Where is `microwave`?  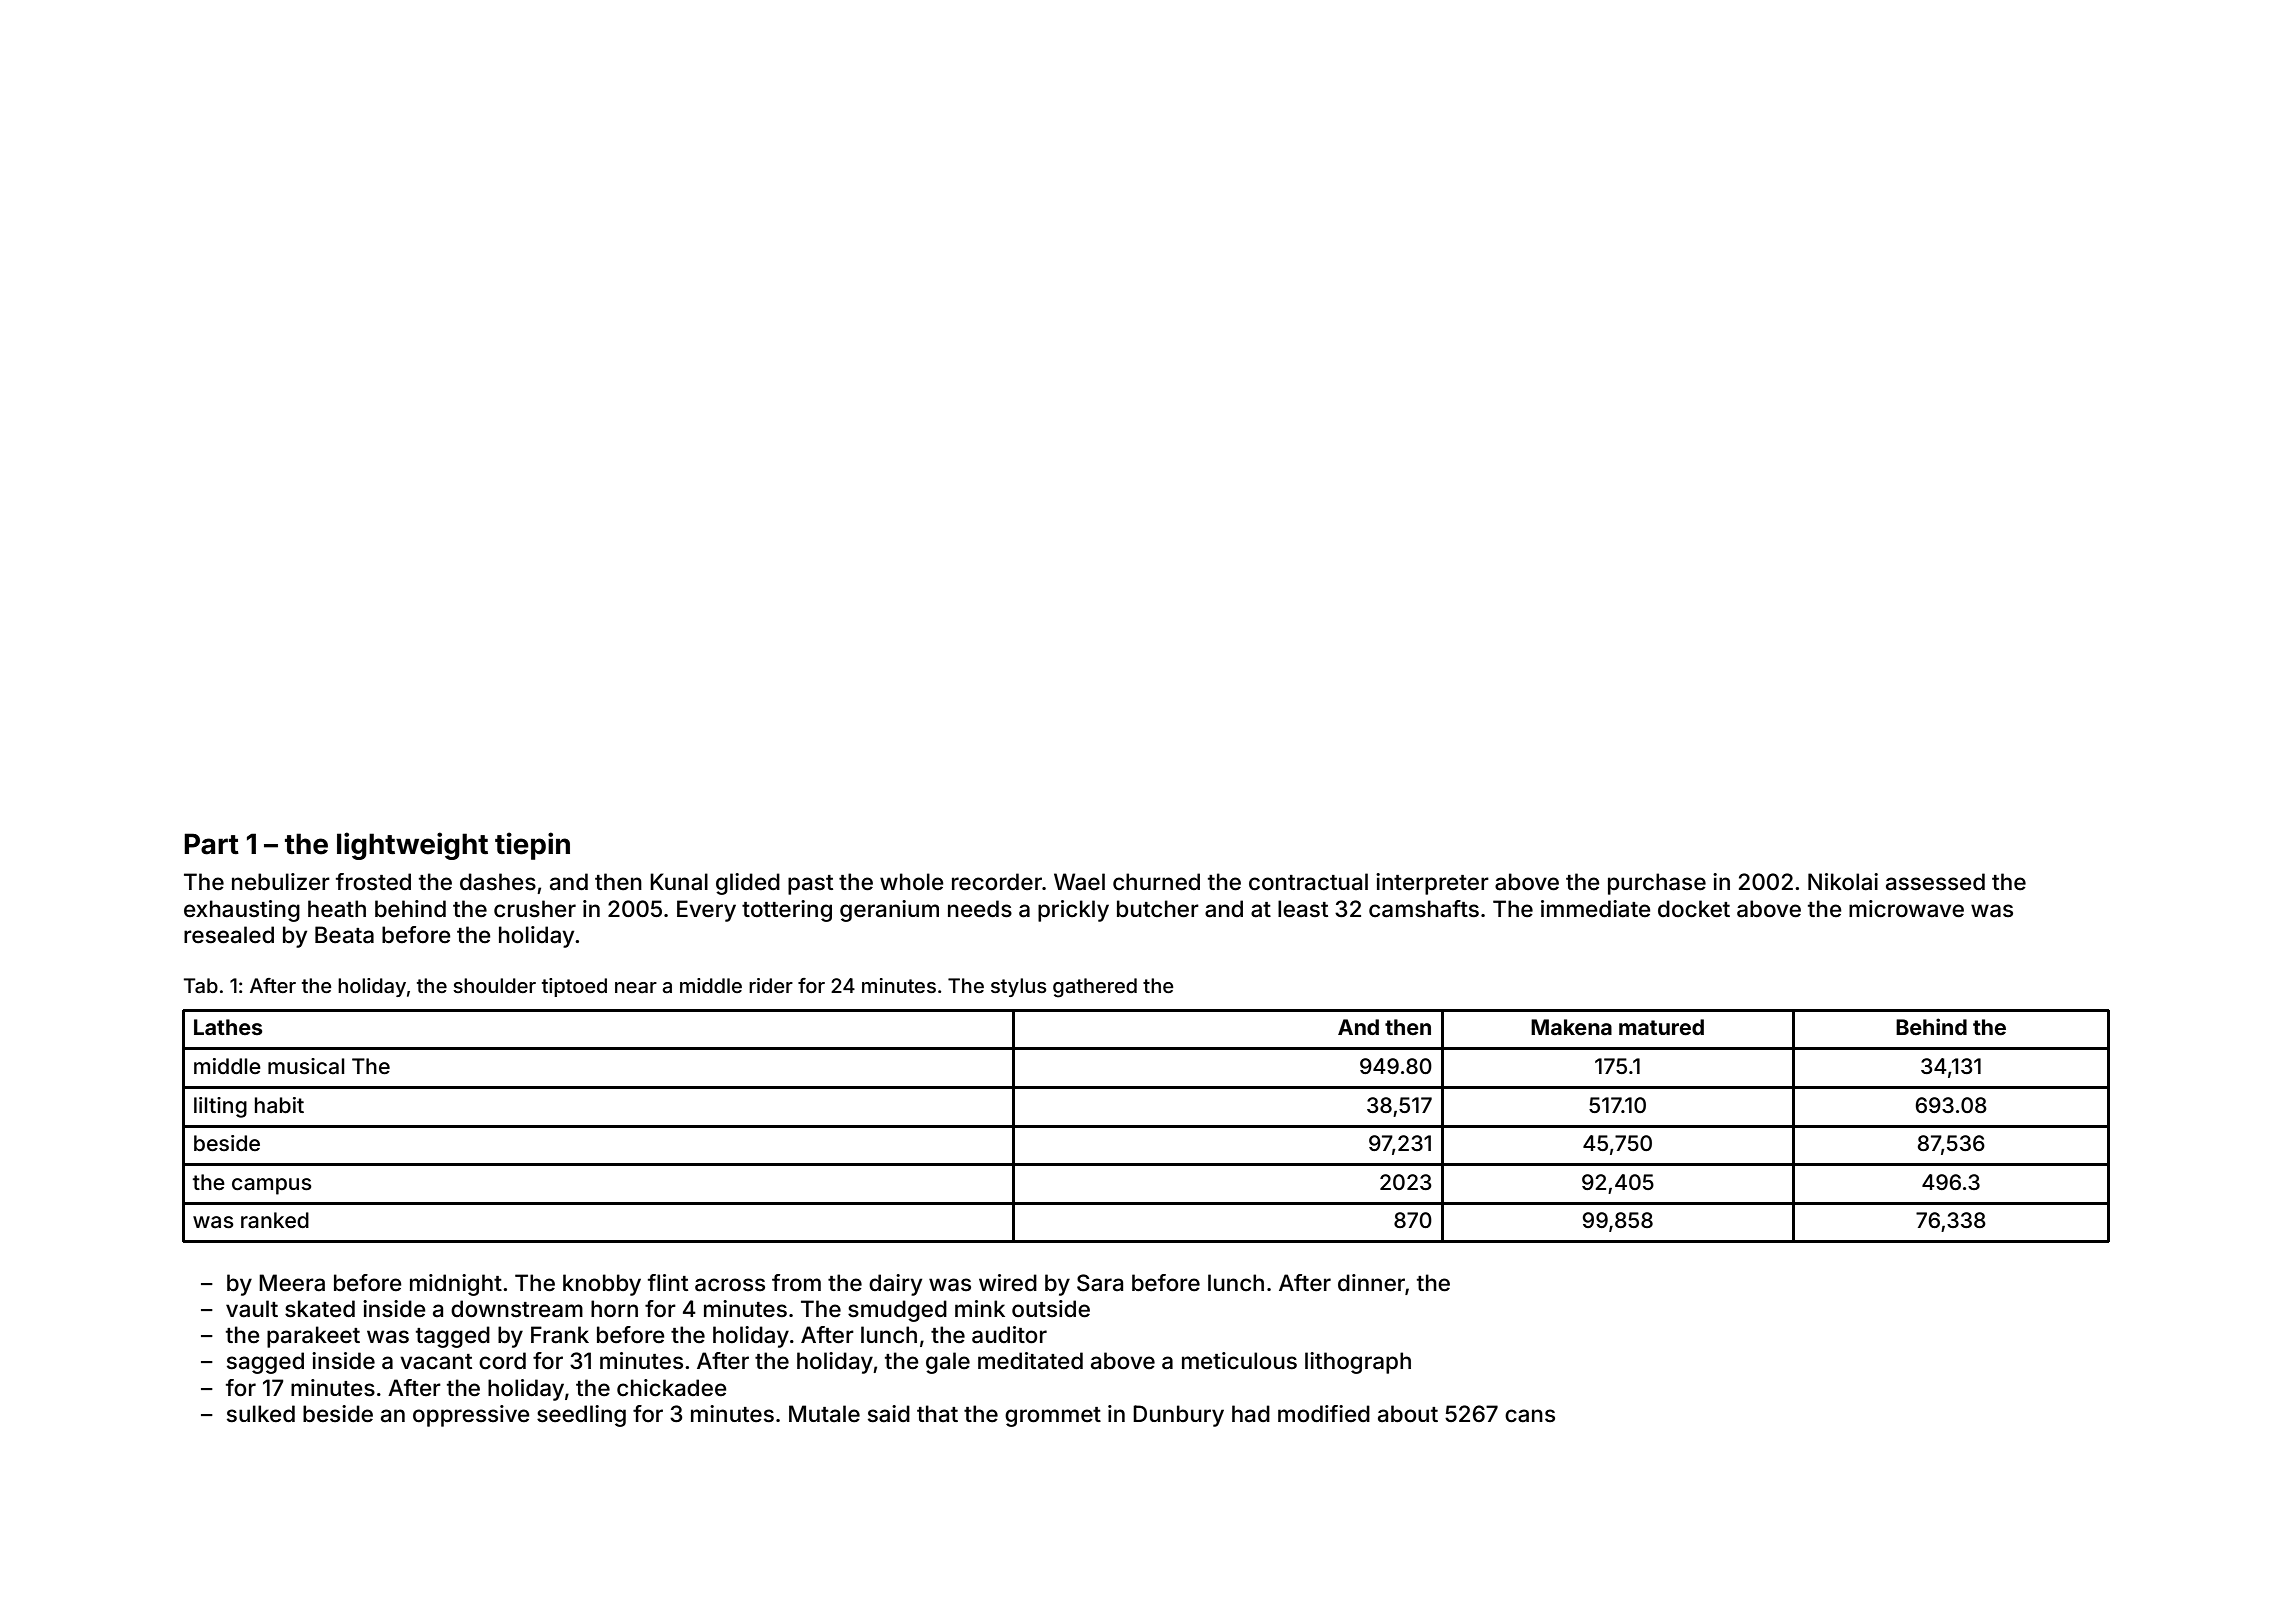
microwave is located at coordinates (1906, 909).
